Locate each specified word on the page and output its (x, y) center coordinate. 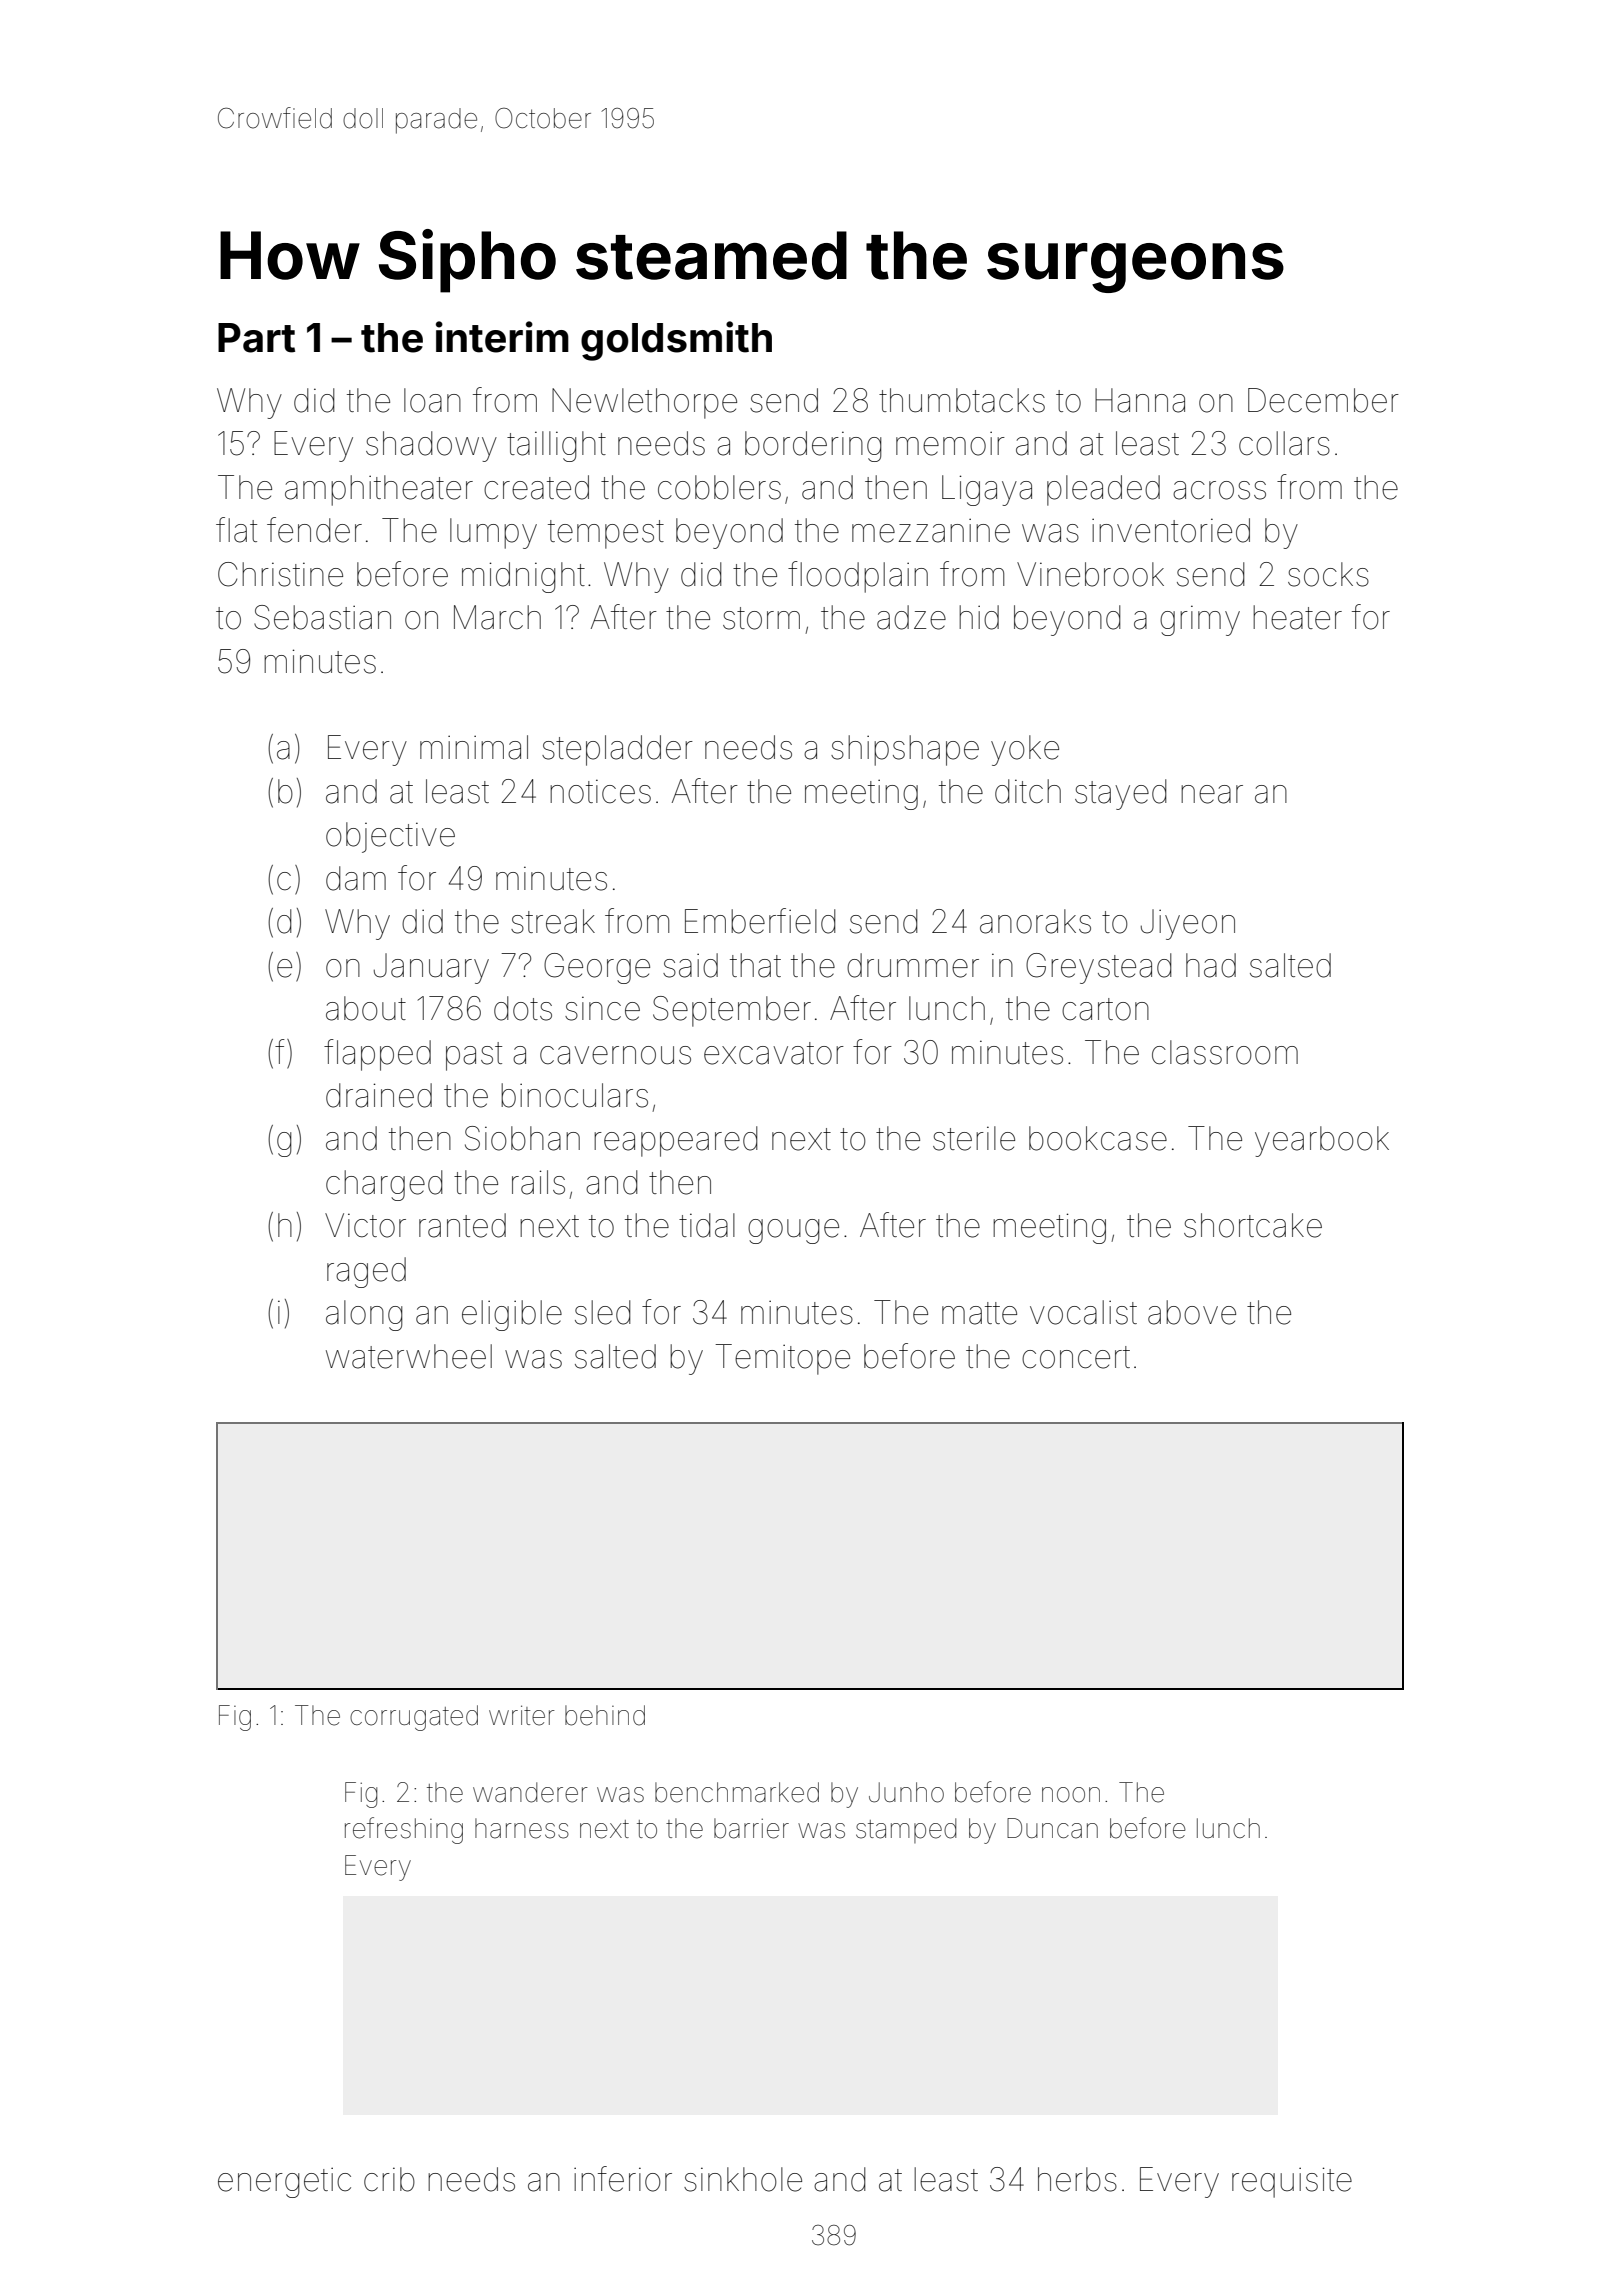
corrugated (414, 1718)
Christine (280, 574)
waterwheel (409, 1356)
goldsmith (676, 341)
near (1212, 794)
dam (356, 878)
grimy (1200, 620)
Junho (906, 1792)
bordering (813, 446)
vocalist (1083, 1312)
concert (1076, 1357)
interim (502, 337)
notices (600, 791)
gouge (793, 1231)
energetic (284, 2182)
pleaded (1103, 490)
